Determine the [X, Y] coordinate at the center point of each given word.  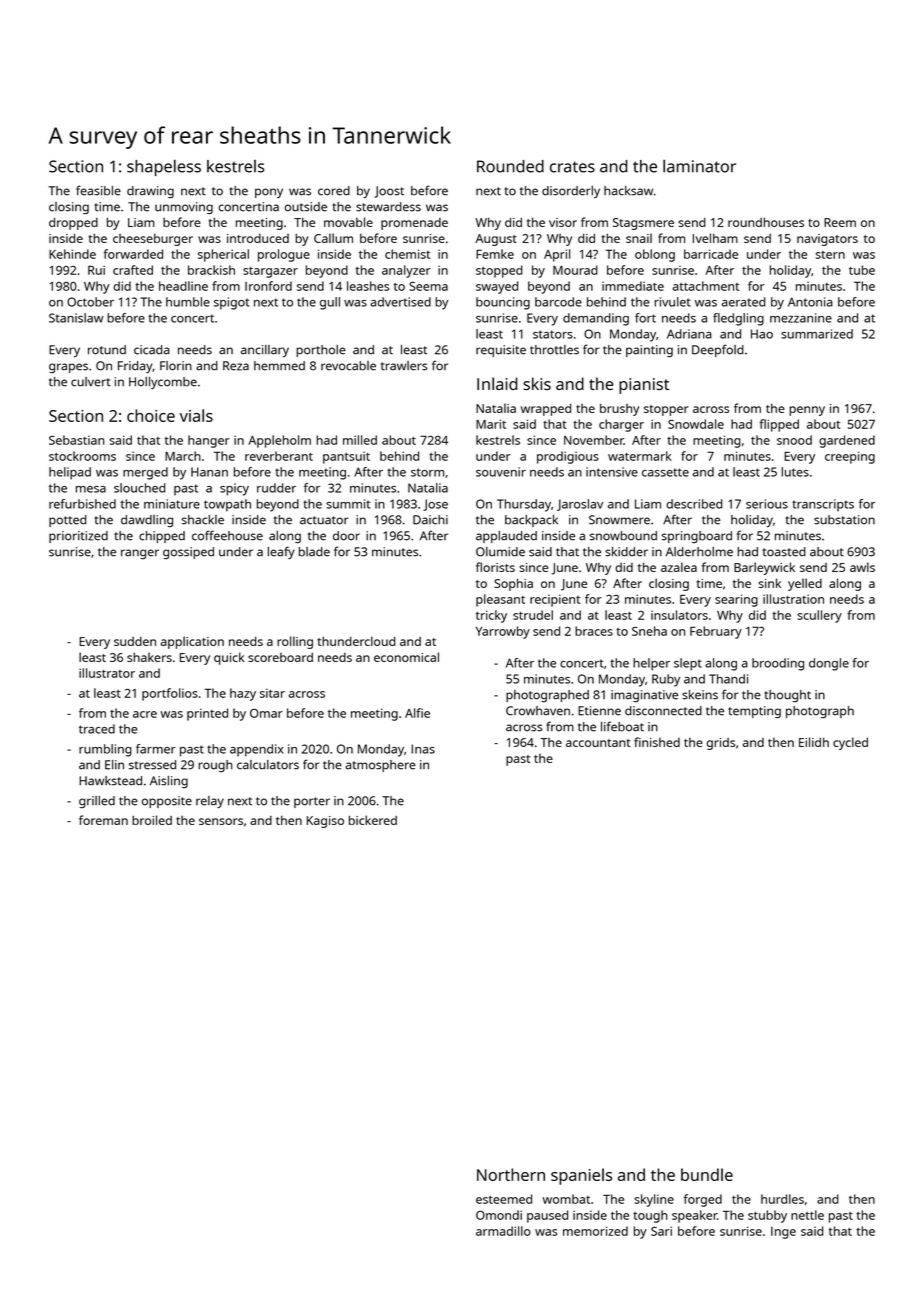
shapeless [164, 167]
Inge [783, 1233]
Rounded [510, 166]
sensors [221, 821]
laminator [699, 166]
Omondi [499, 1215]
